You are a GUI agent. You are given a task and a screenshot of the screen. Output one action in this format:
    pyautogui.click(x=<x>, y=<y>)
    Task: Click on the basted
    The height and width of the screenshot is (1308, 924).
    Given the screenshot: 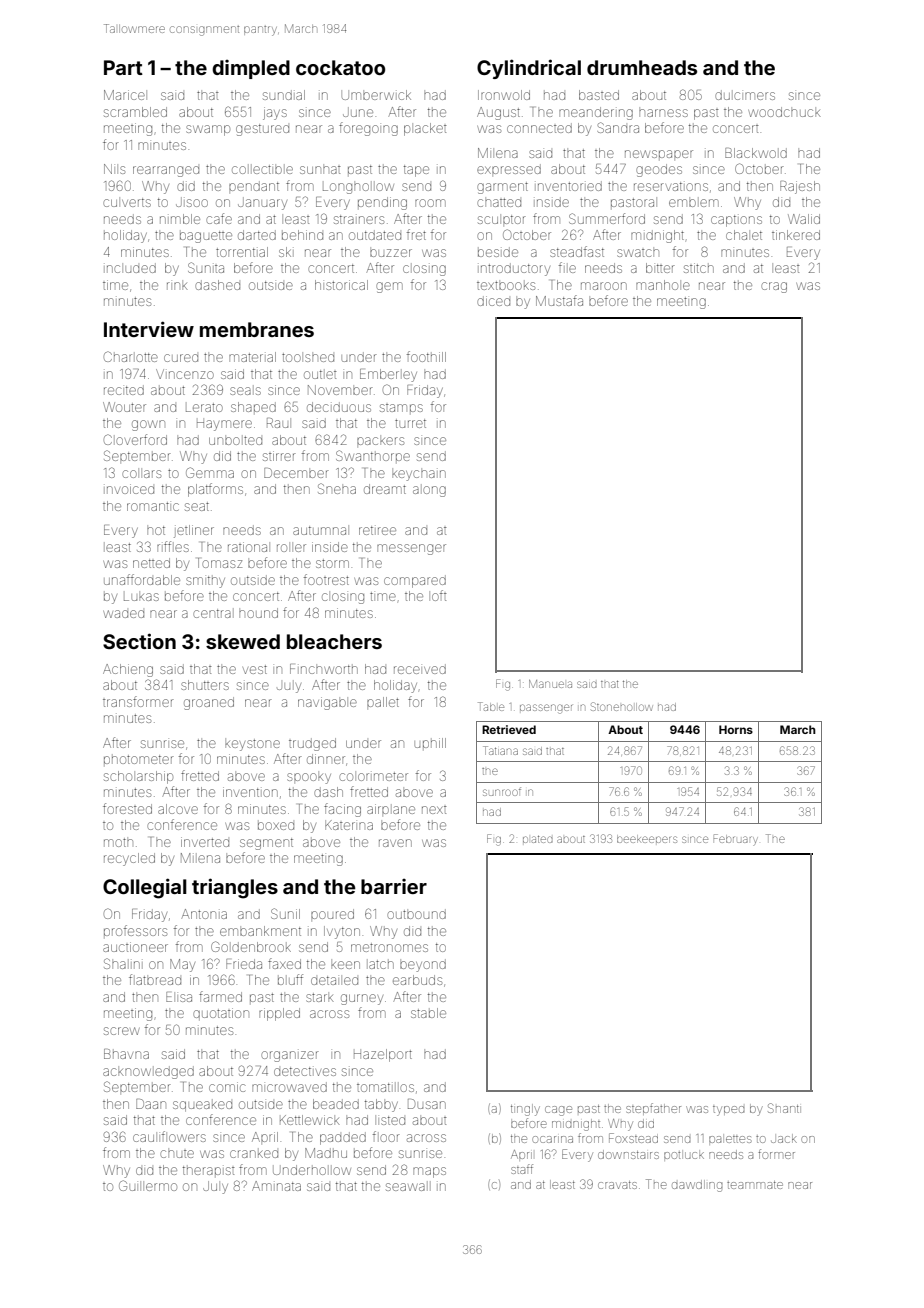 What is the action you would take?
    pyautogui.click(x=599, y=95)
